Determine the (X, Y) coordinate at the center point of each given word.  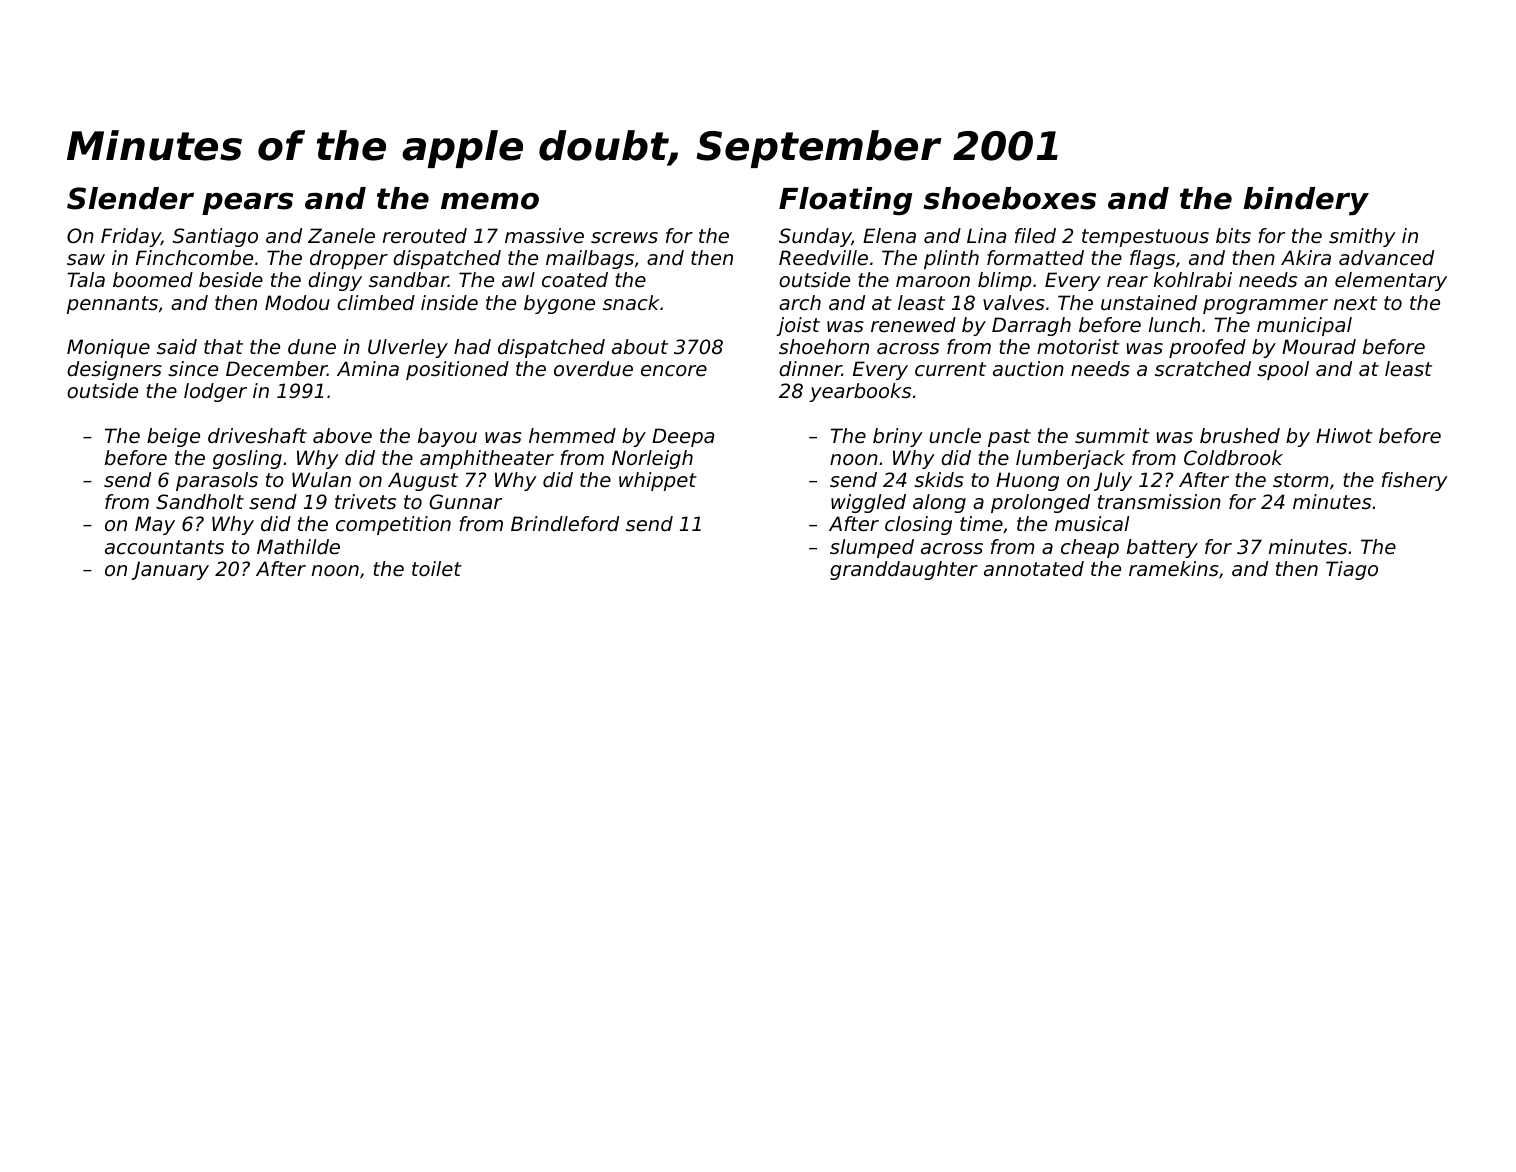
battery (1162, 548)
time (981, 524)
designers (114, 370)
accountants (164, 547)
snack (631, 303)
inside (449, 303)
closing (918, 525)
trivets (365, 502)
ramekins (1174, 569)
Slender (130, 198)
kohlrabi (1193, 280)
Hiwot (1344, 435)
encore (674, 371)
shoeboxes (1009, 198)
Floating (845, 201)
